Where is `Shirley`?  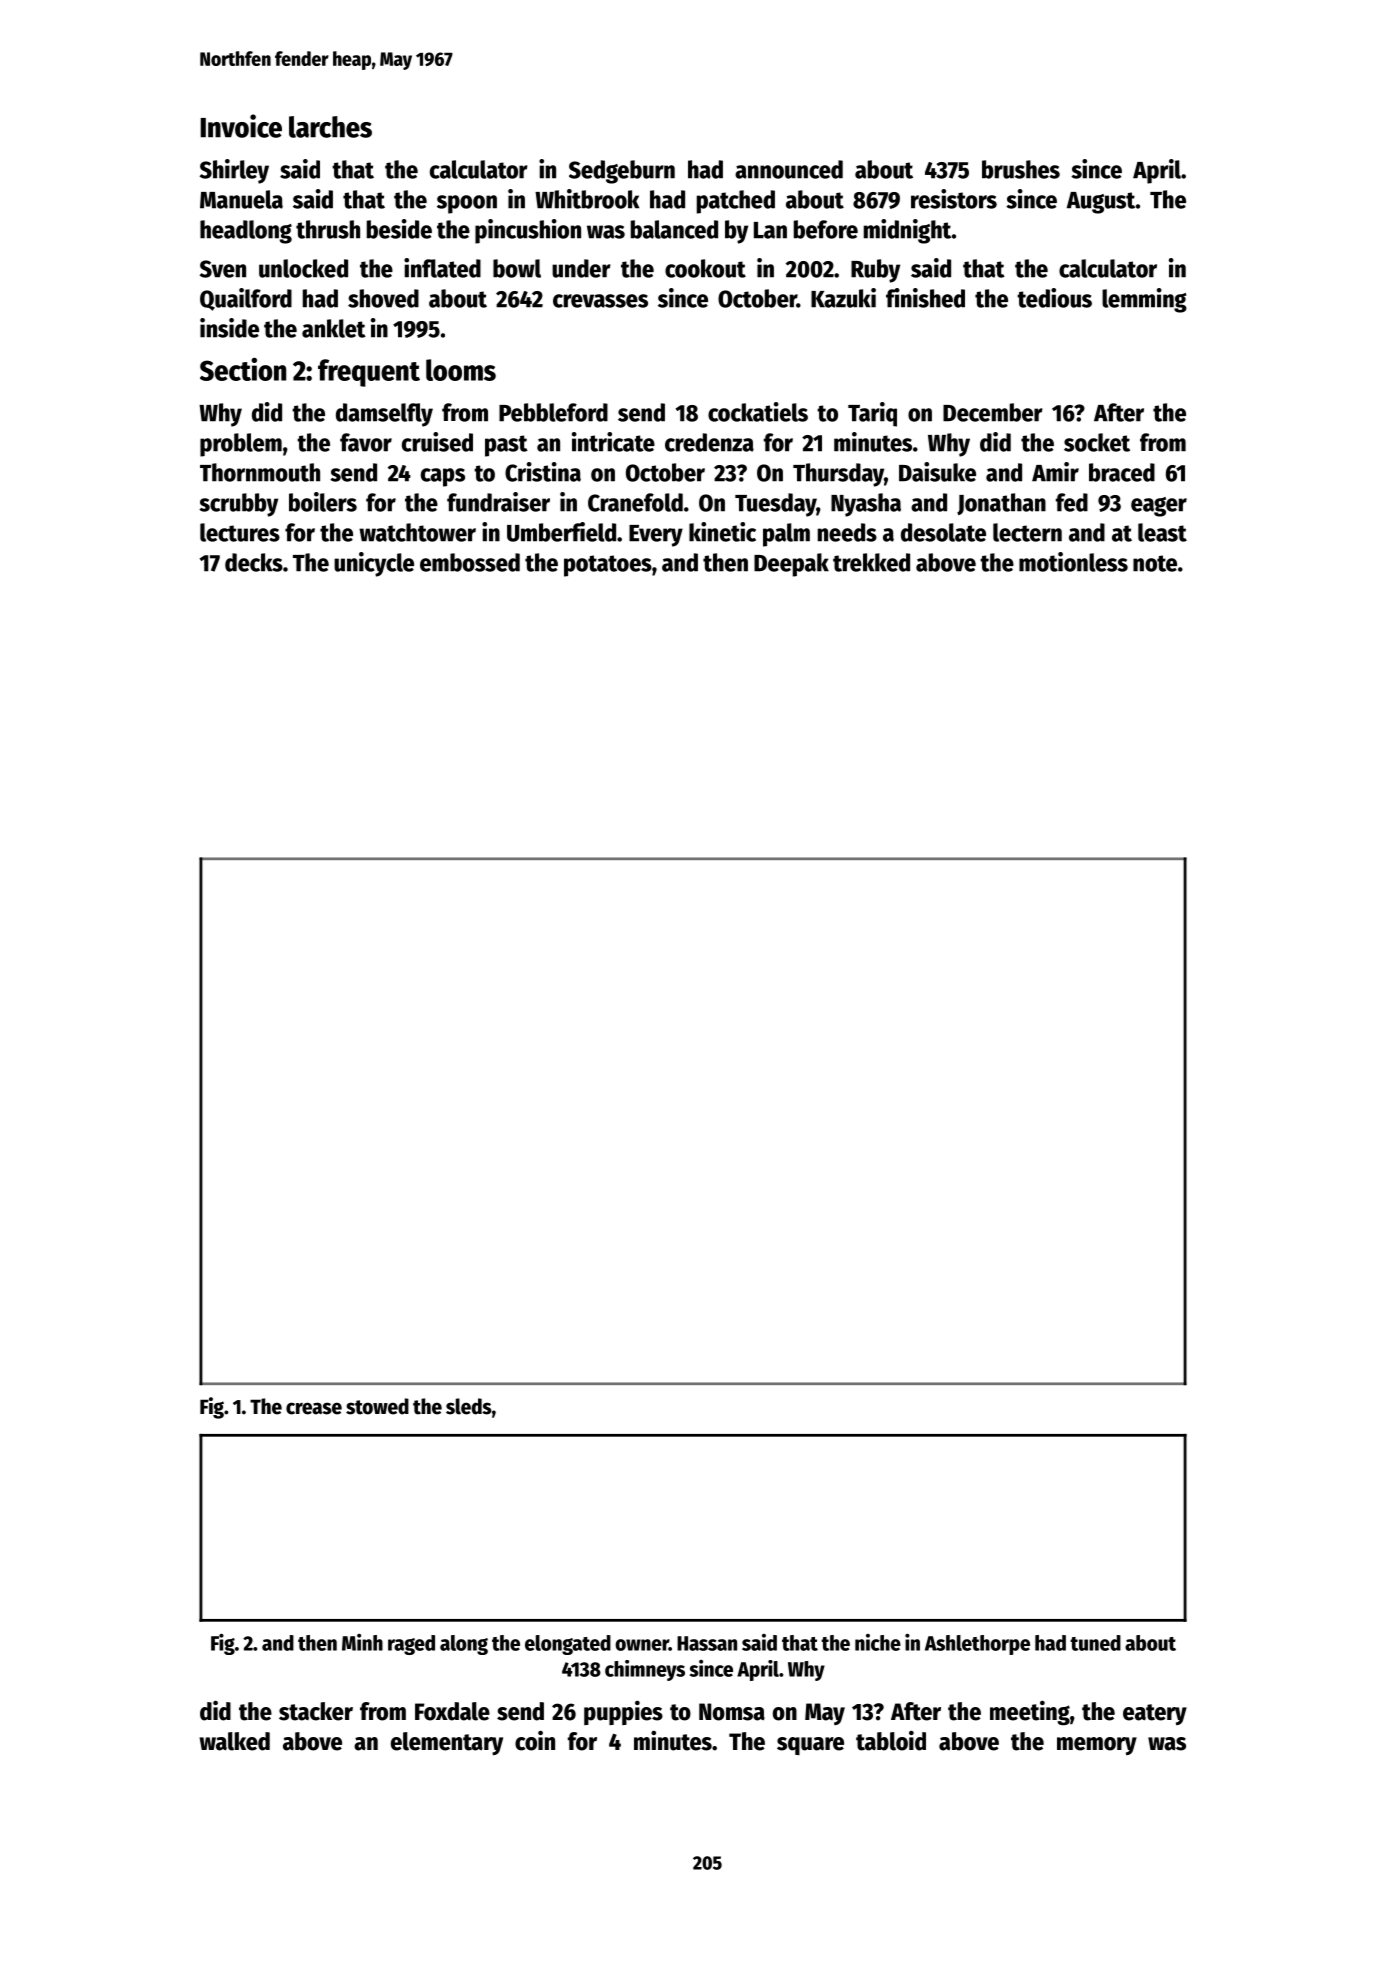
Shirley is located at coordinates (234, 171).
